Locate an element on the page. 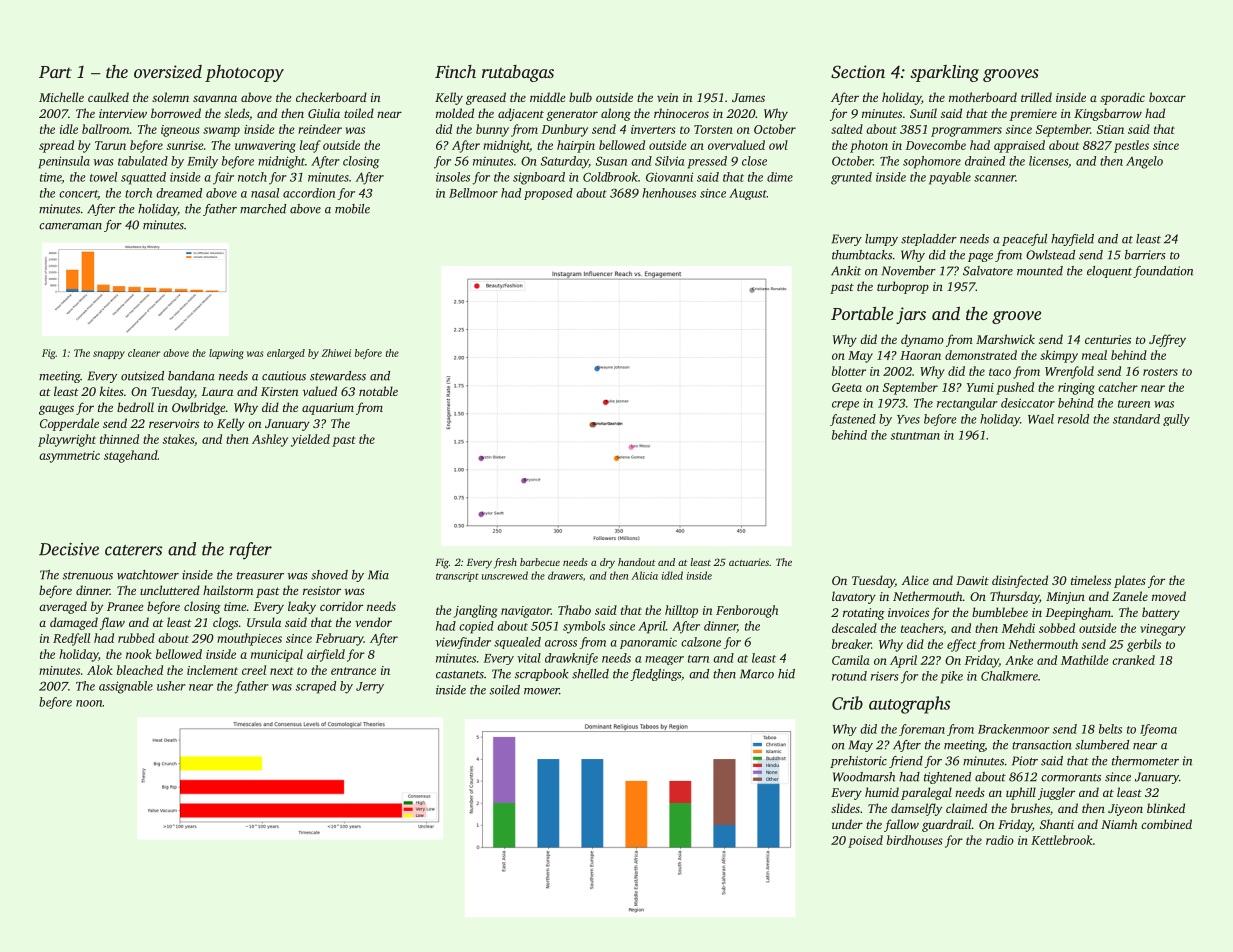 Image resolution: width=1233 pixels, height=952 pixels. Finch is located at coordinates (455, 71).
